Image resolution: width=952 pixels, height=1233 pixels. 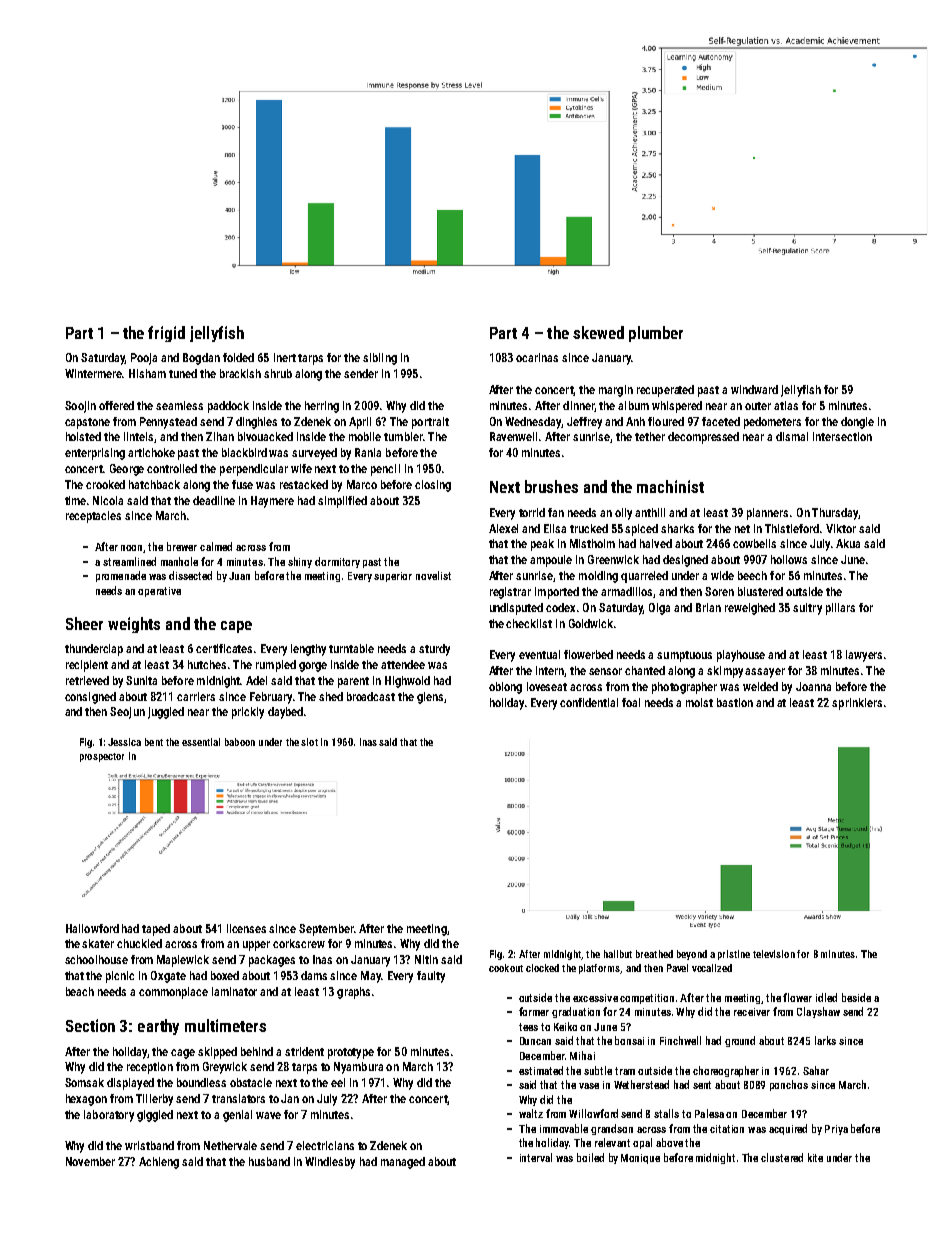 What do you see at coordinates (857, 423) in the screenshot?
I see `dongle` at bounding box center [857, 423].
